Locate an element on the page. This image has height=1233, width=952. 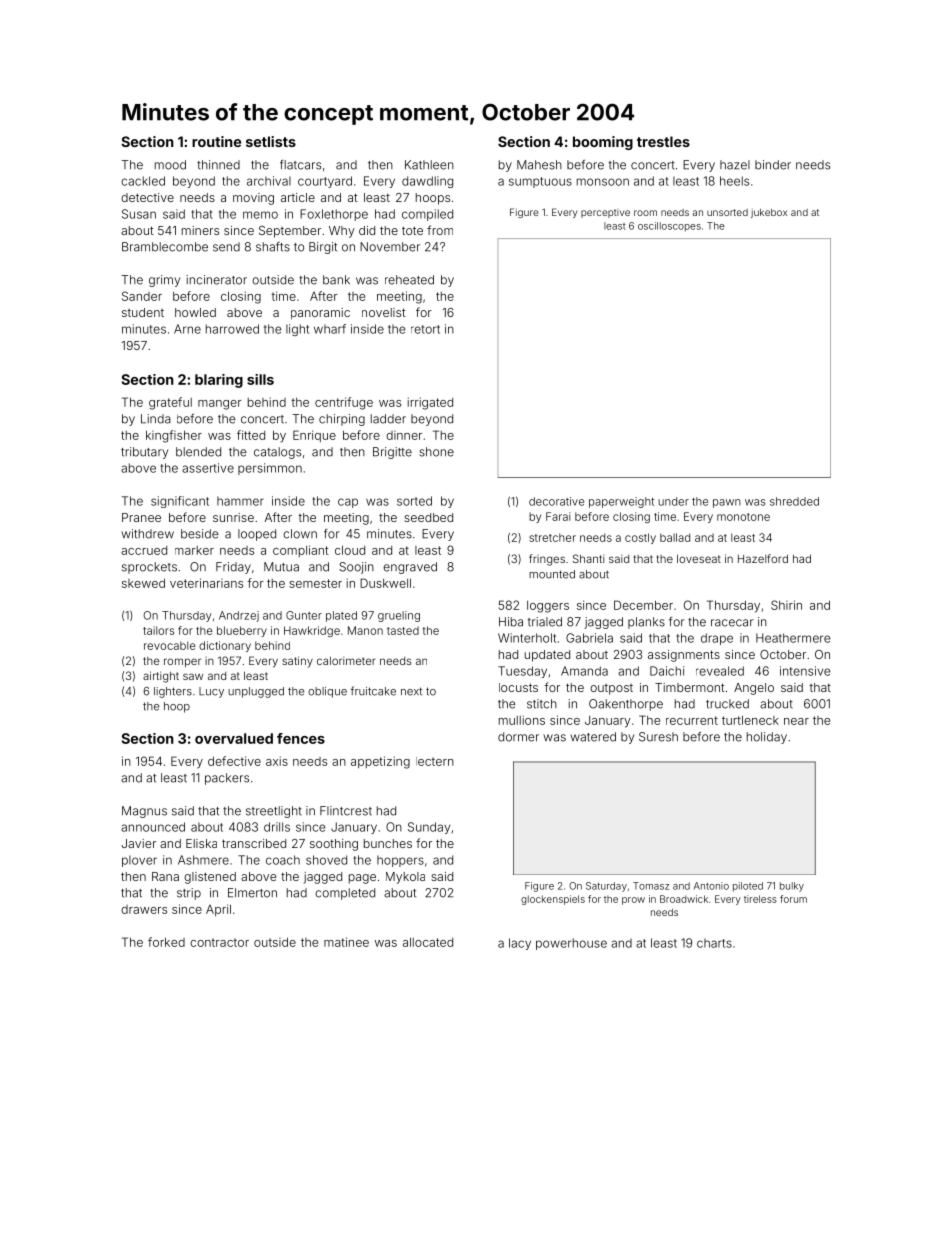
lacy is located at coordinates (520, 944).
